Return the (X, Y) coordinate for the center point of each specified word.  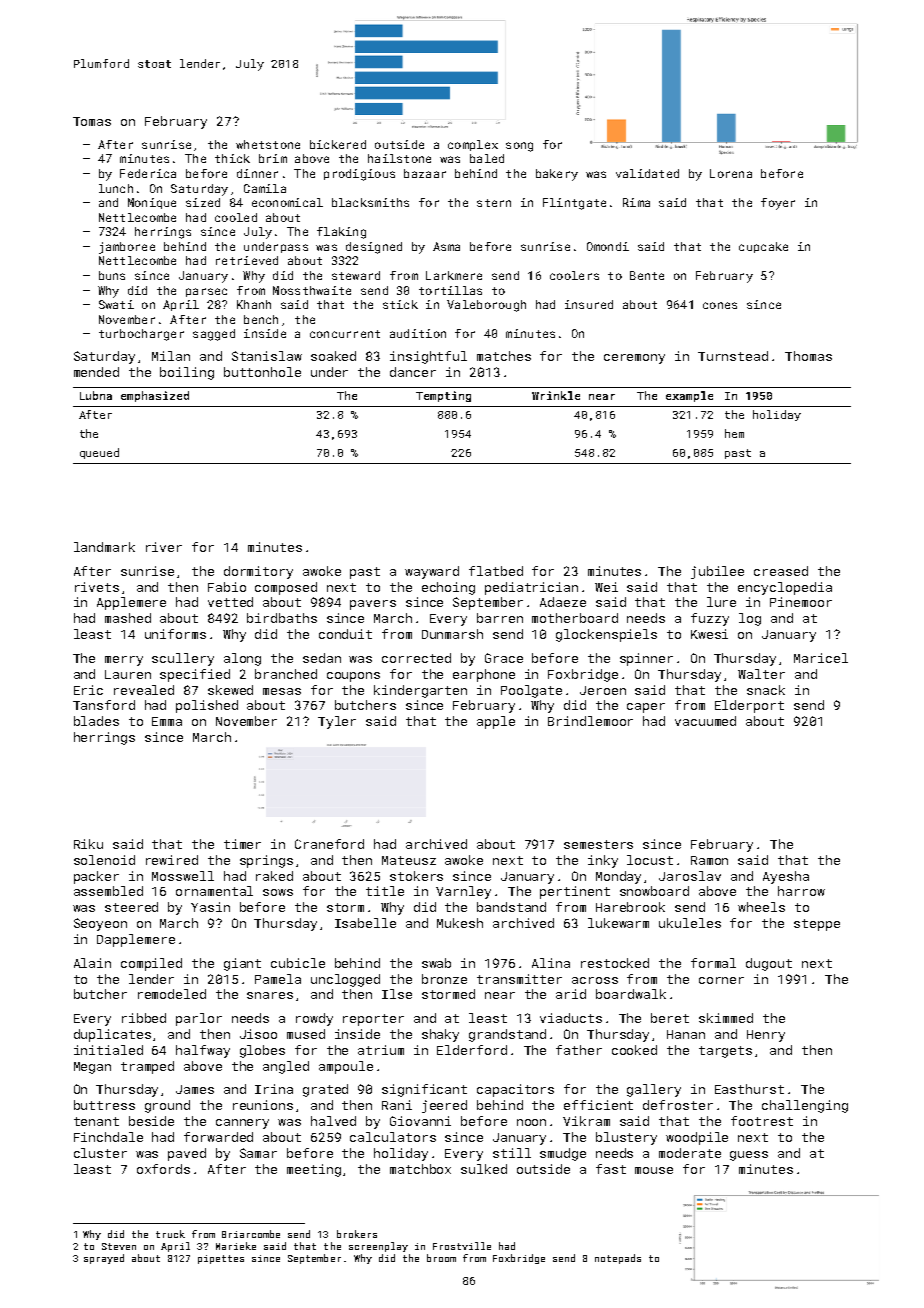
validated (647, 173)
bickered (338, 144)
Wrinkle (556, 395)
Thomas (808, 356)
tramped (147, 1067)
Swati (116, 304)
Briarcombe (251, 1234)
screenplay (378, 1247)
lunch (116, 188)
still (512, 1153)
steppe (817, 925)
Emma (167, 721)
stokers (416, 876)
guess (749, 1156)
